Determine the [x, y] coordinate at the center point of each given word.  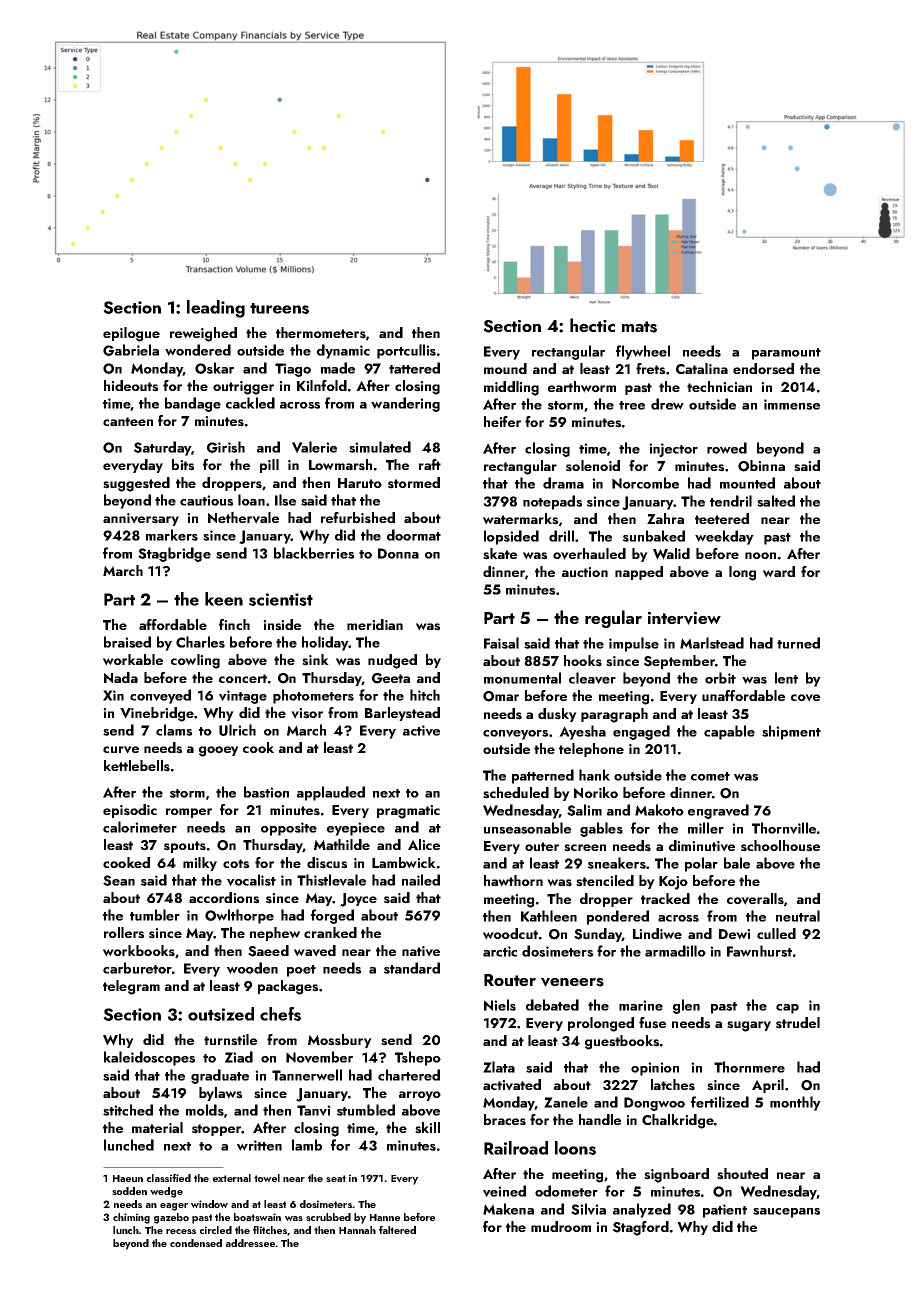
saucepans [786, 1213]
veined [504, 1191]
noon [760, 555]
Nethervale [243, 518]
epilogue [131, 334]
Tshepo [418, 1058]
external [232, 1178]
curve [121, 750]
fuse [652, 1023]
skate [500, 554]
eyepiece [356, 829]
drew [667, 404]
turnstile [230, 1040]
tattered [414, 368]
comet [710, 776]
